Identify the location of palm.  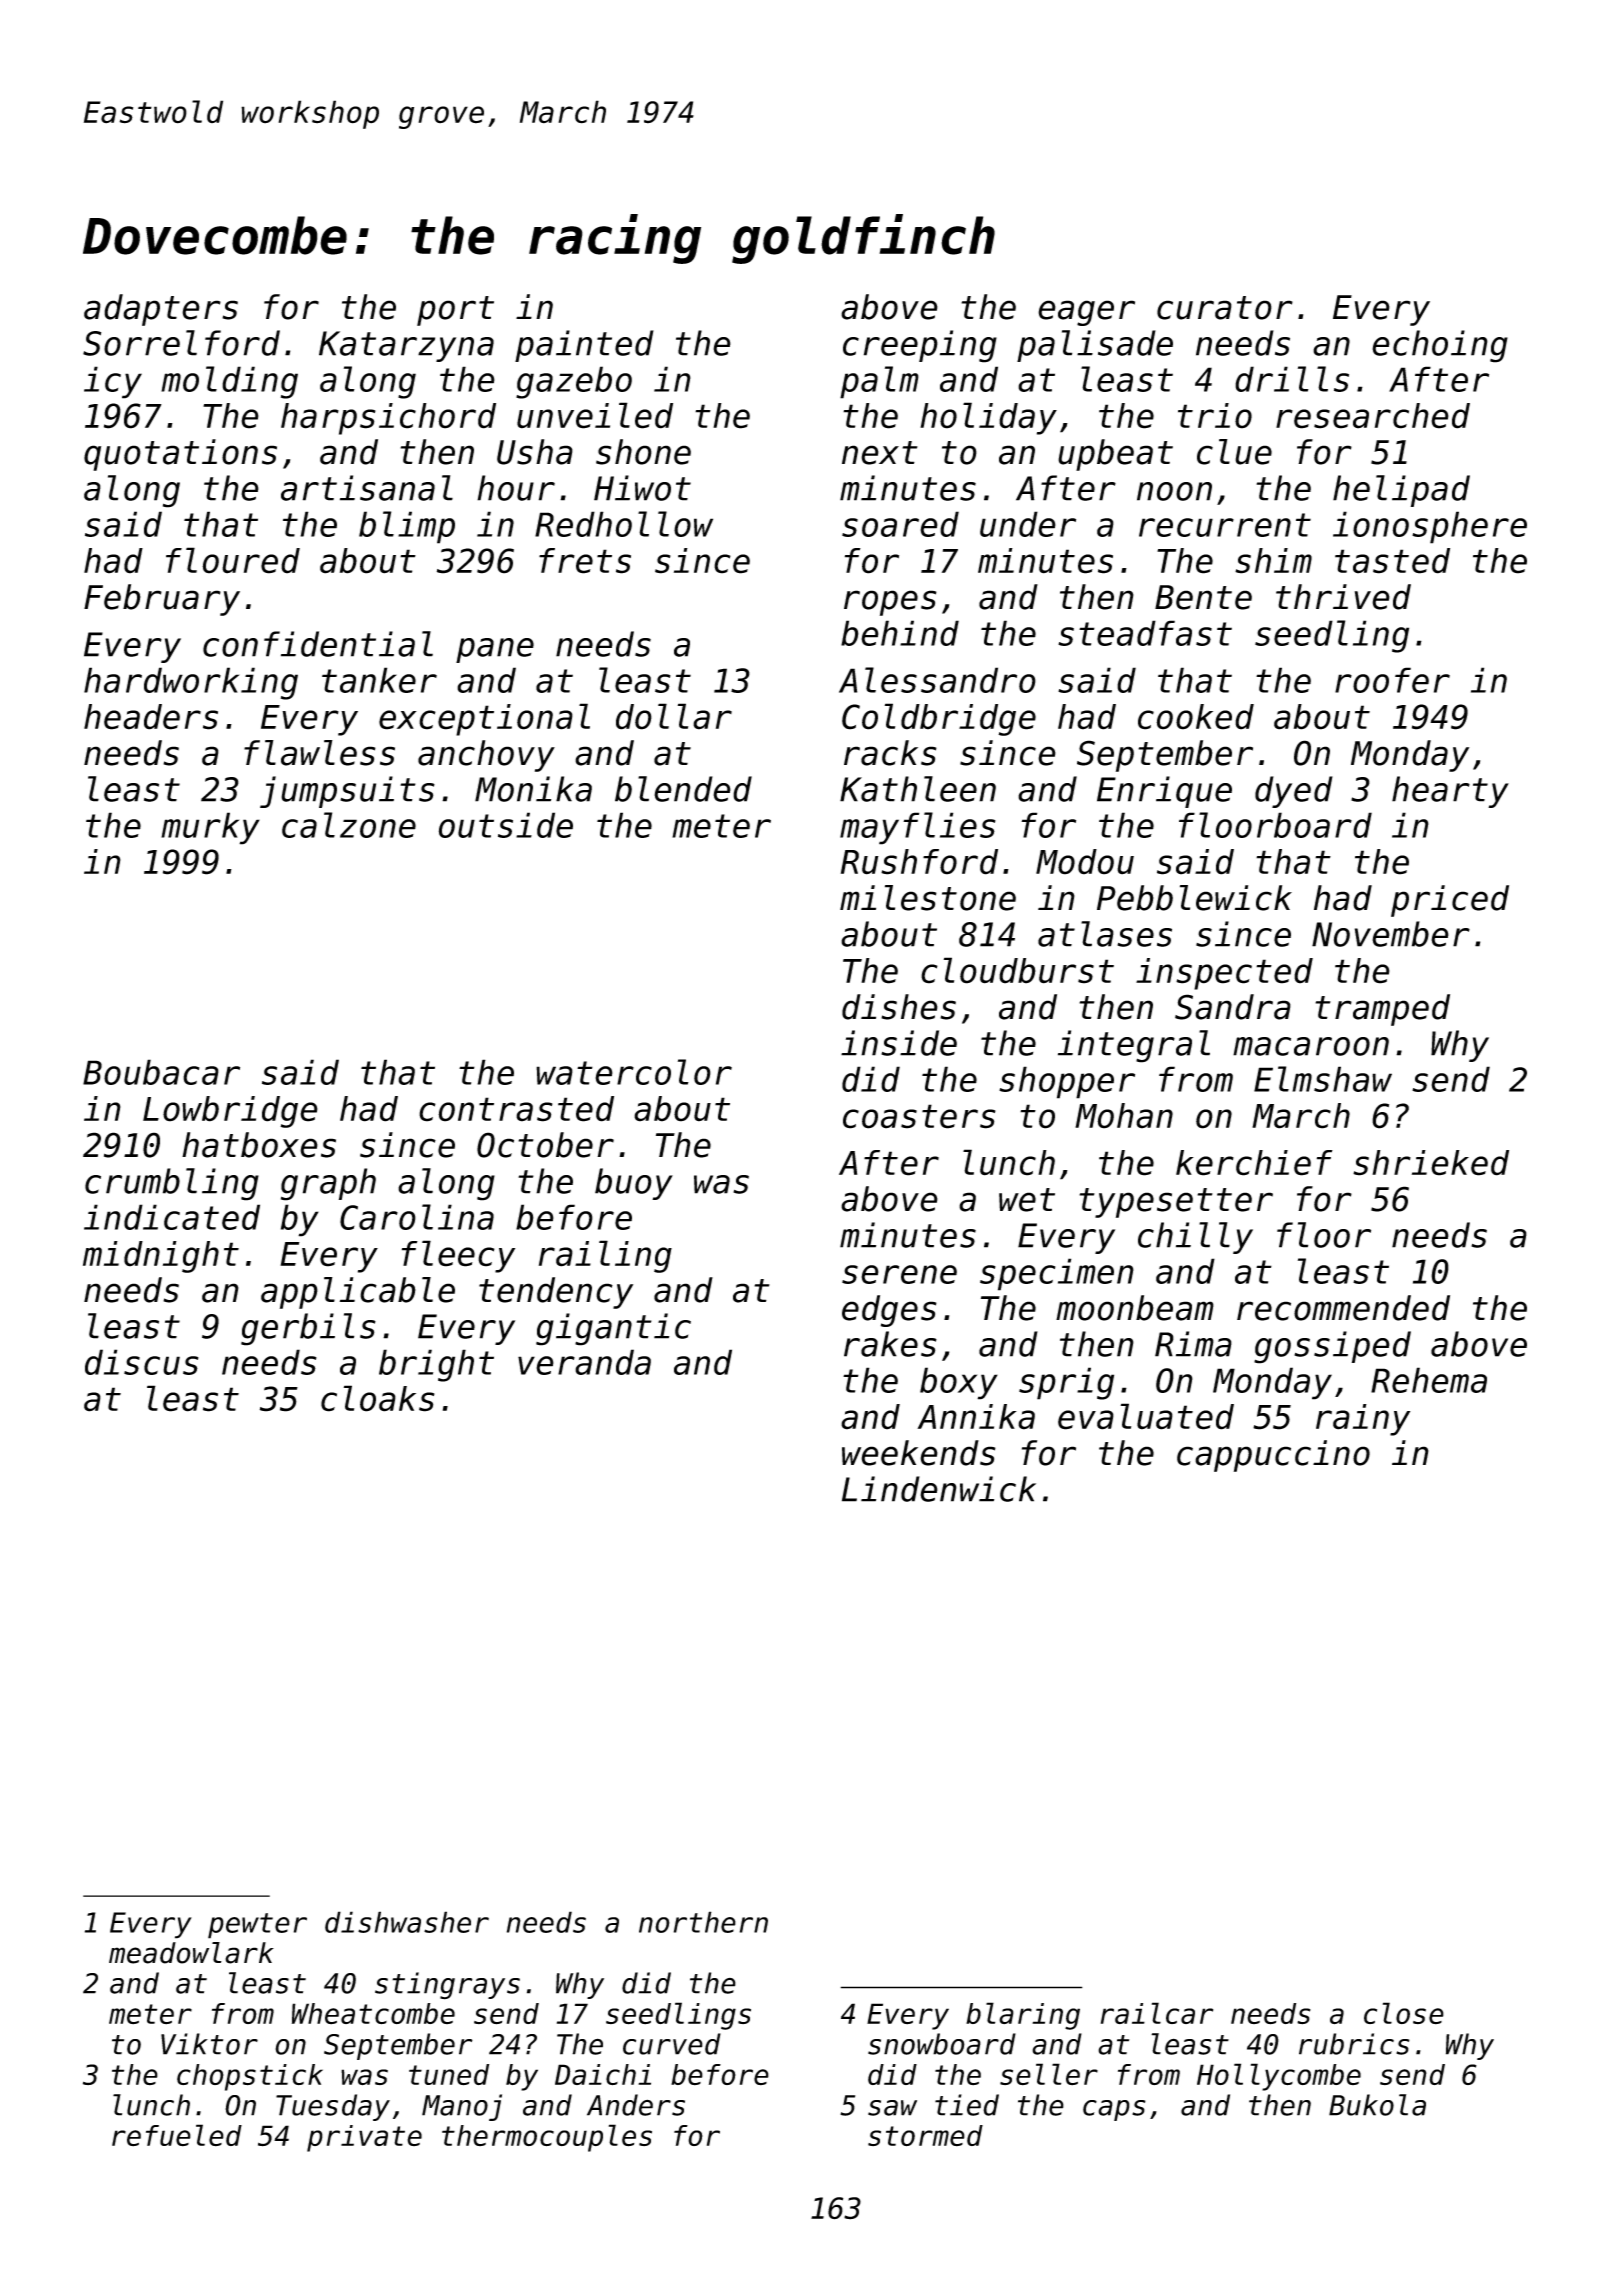
(879, 382).
